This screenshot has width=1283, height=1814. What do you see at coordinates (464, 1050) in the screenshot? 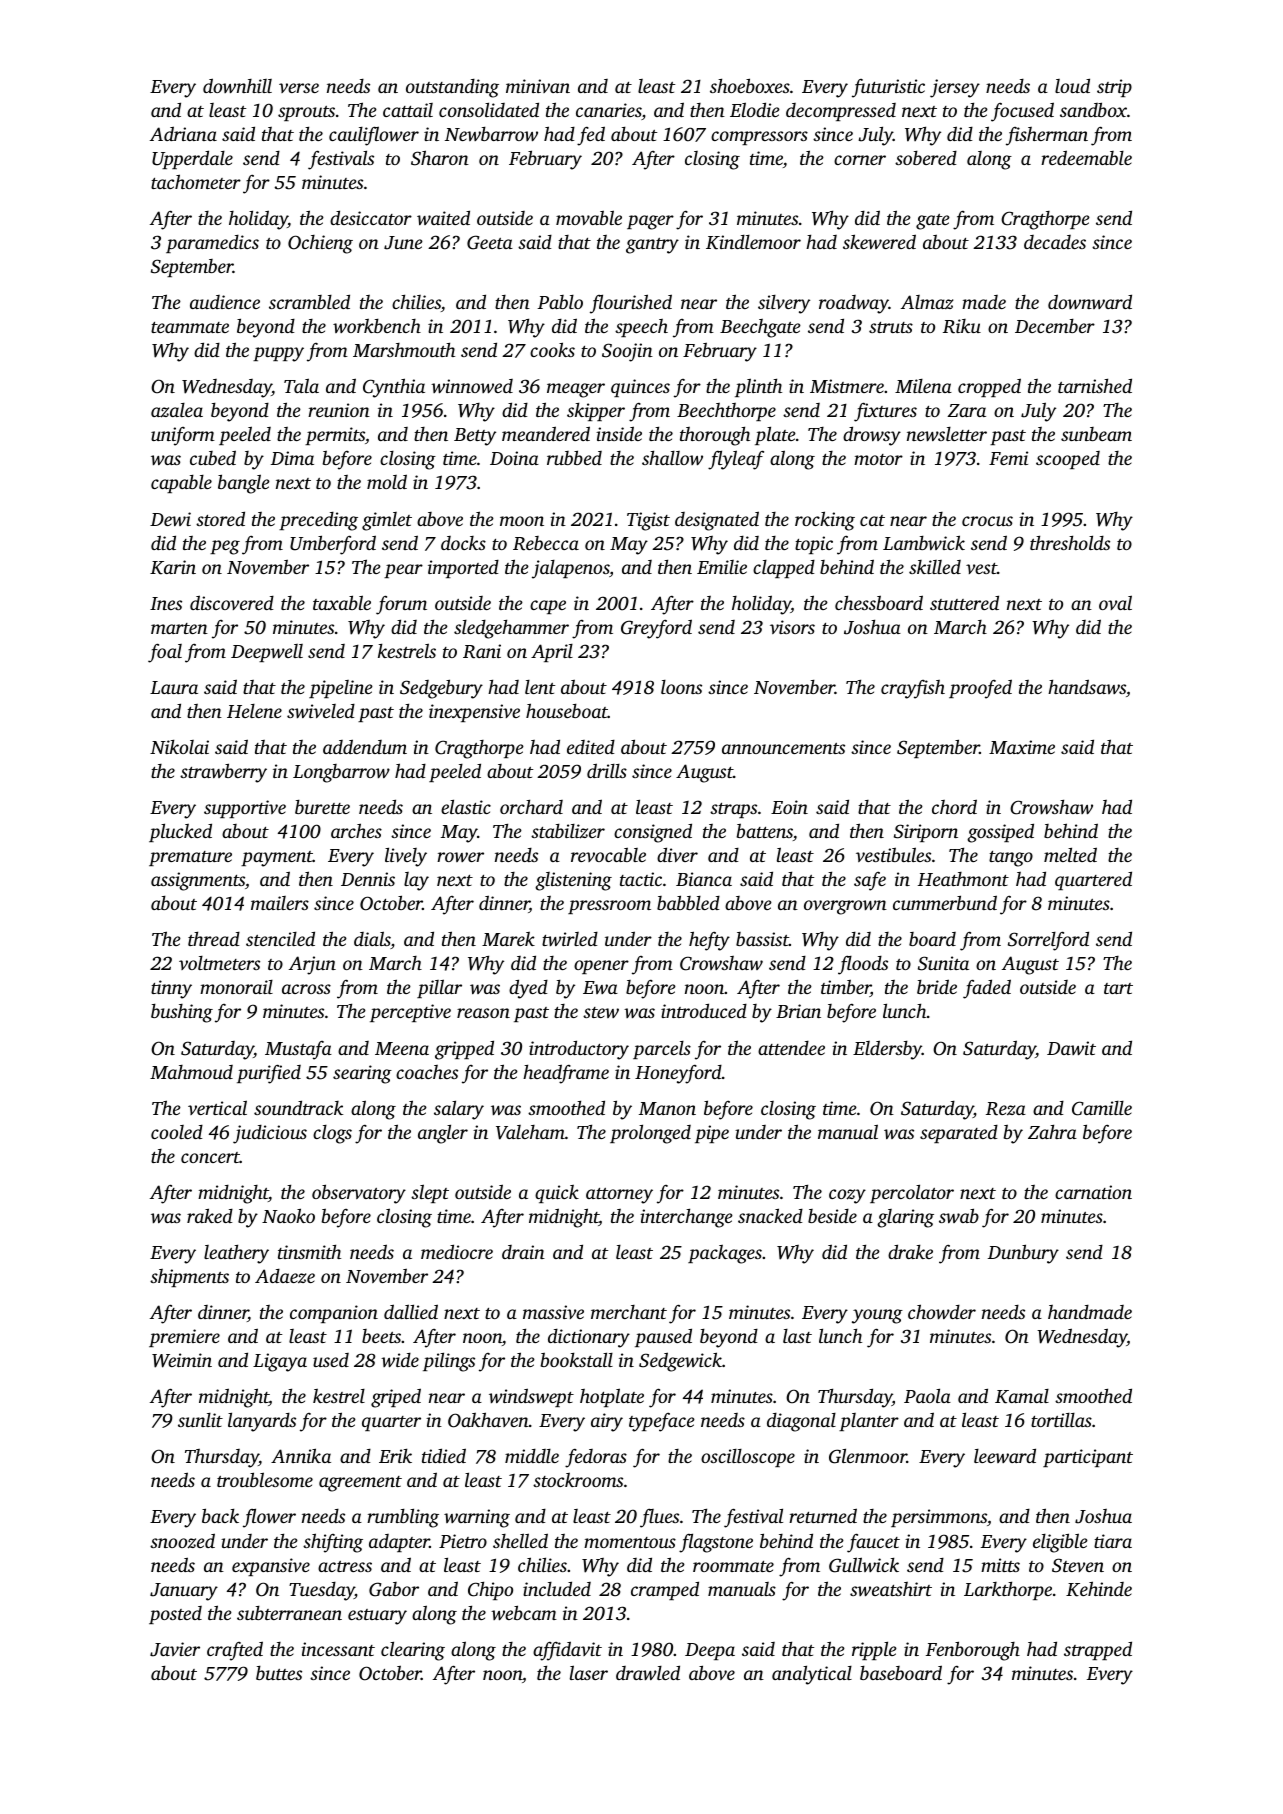
I see `gripped` at bounding box center [464, 1050].
